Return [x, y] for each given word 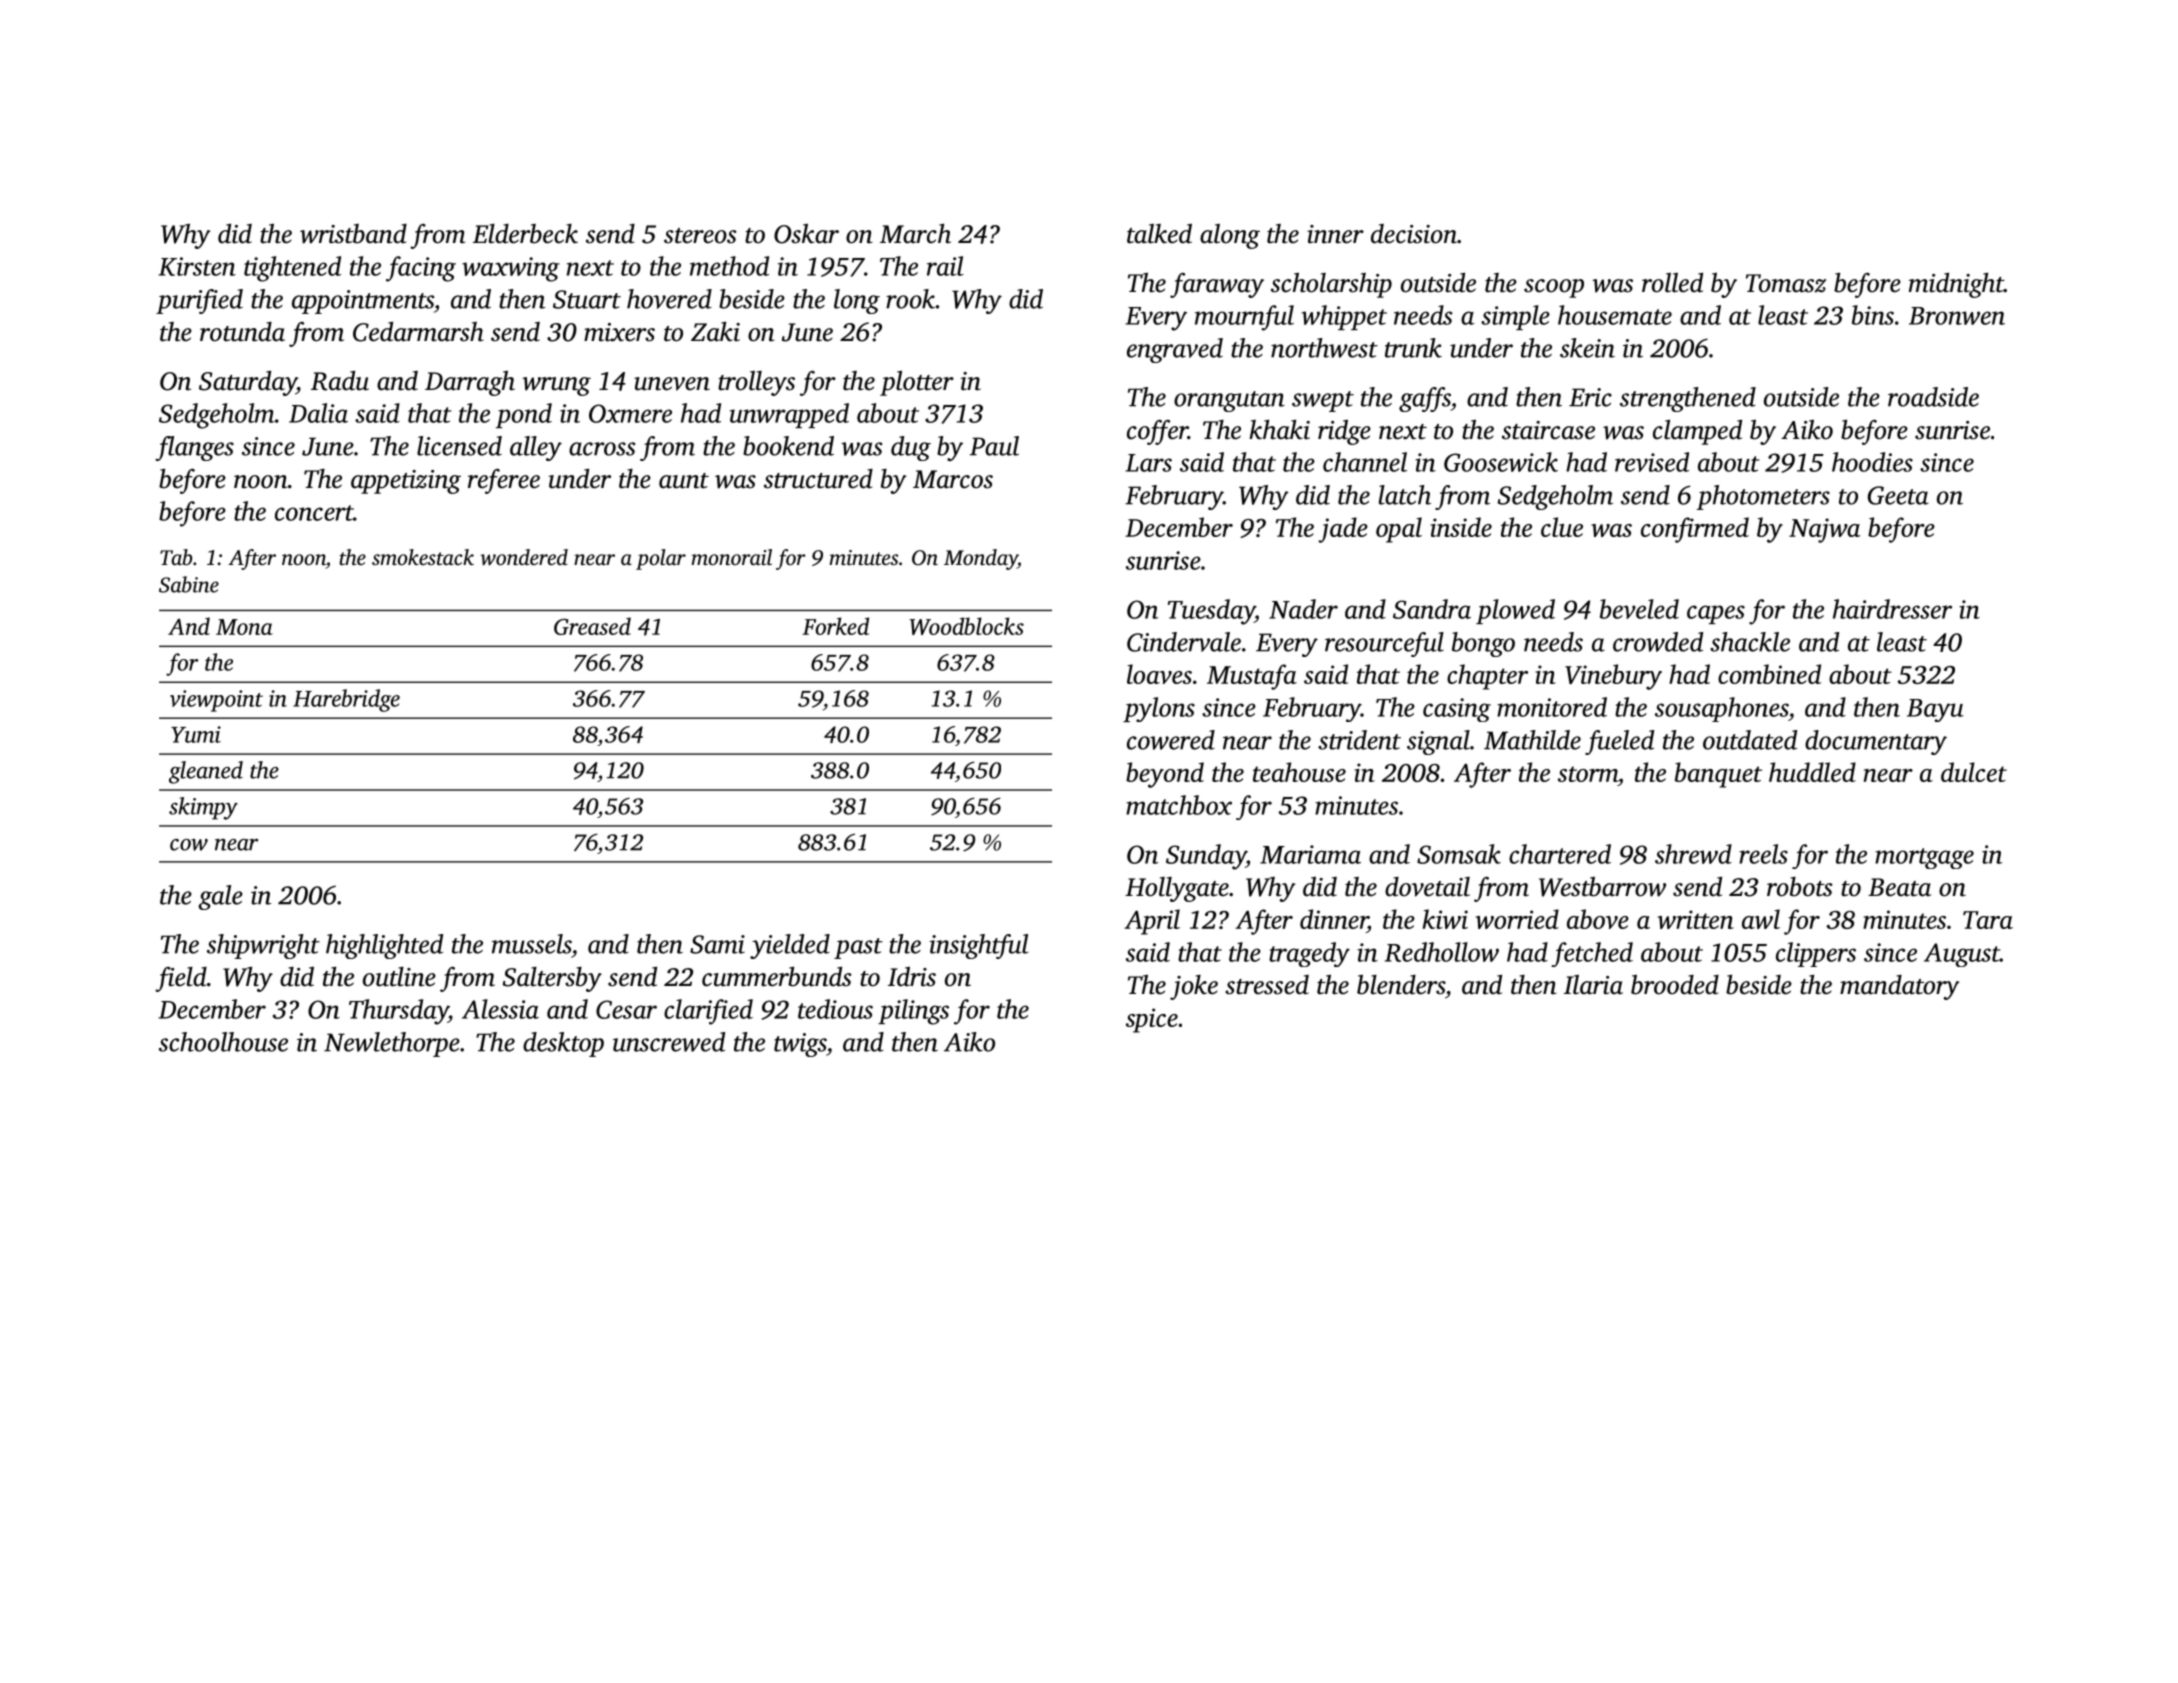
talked [1159, 233]
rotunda [242, 332]
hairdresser [1892, 609]
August [1962, 955]
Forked [835, 626]
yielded [790, 946]
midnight [1956, 285]
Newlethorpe [392, 1044]
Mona [244, 627]
